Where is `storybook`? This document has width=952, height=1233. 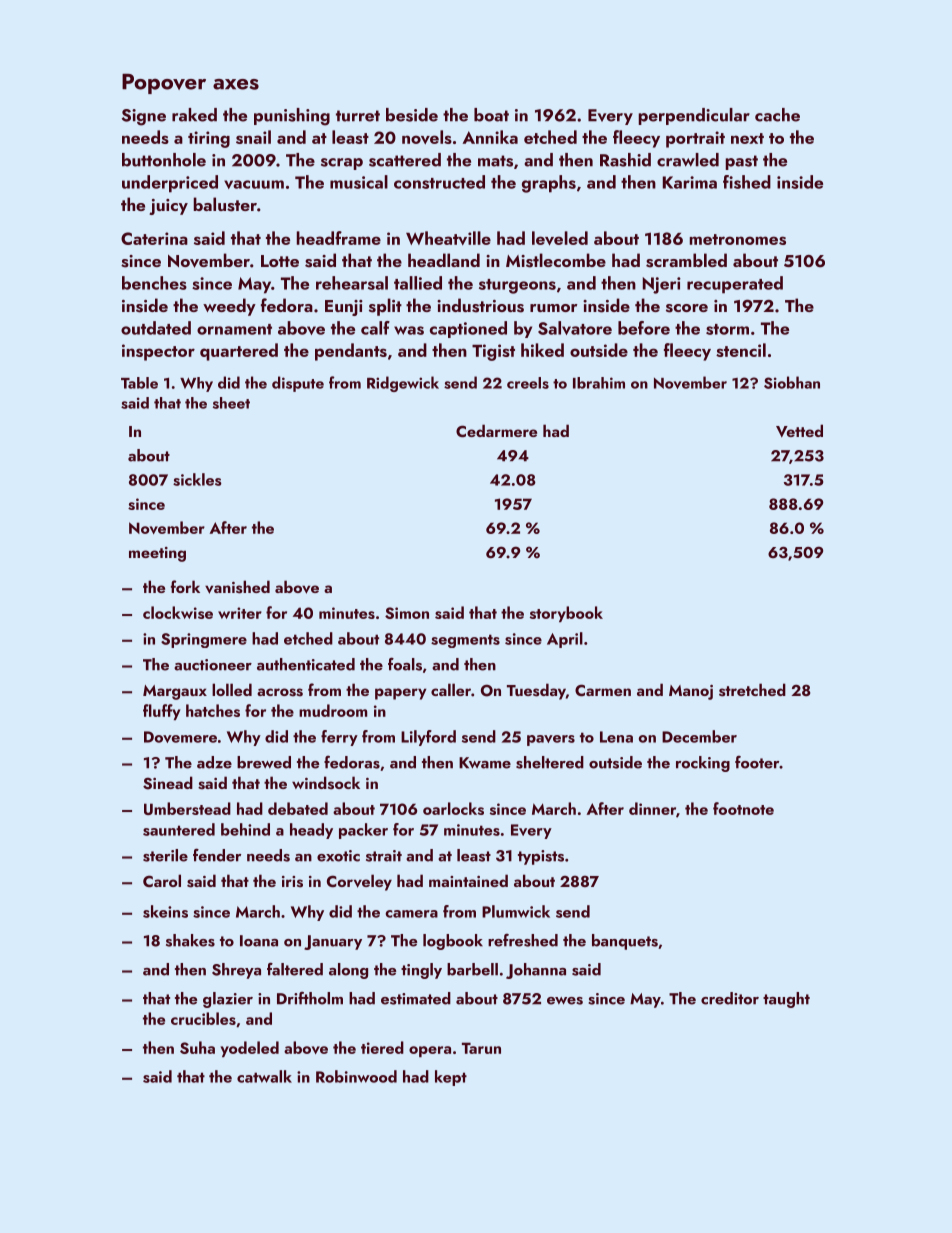
storybook is located at coordinates (566, 614).
